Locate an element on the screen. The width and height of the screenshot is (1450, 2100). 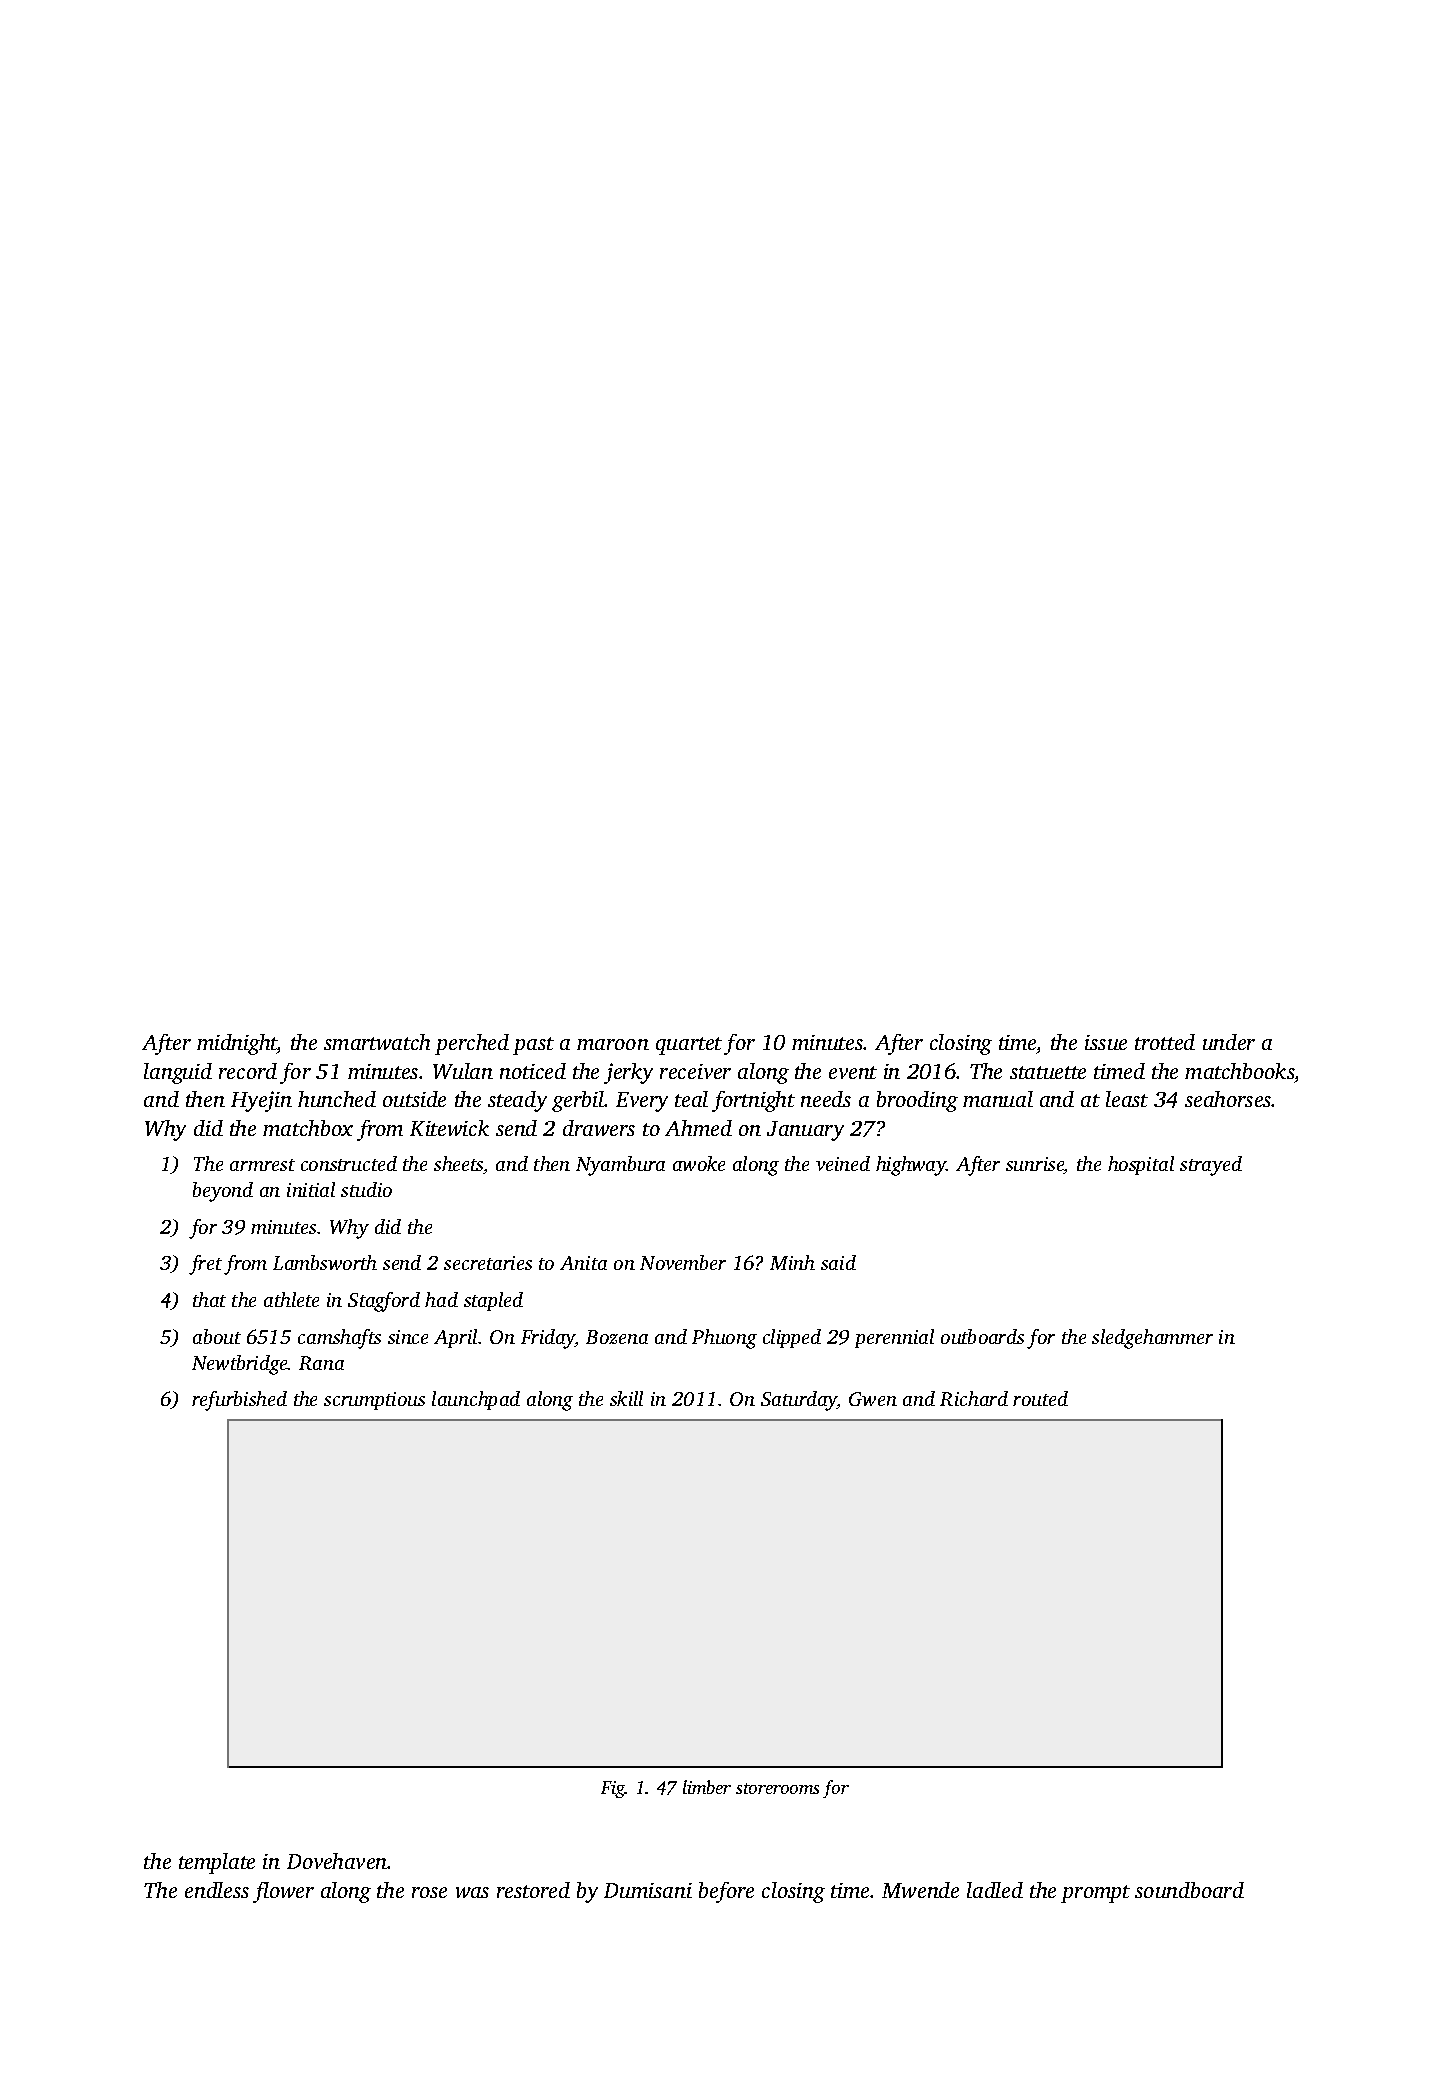
storerooms is located at coordinates (777, 1788).
